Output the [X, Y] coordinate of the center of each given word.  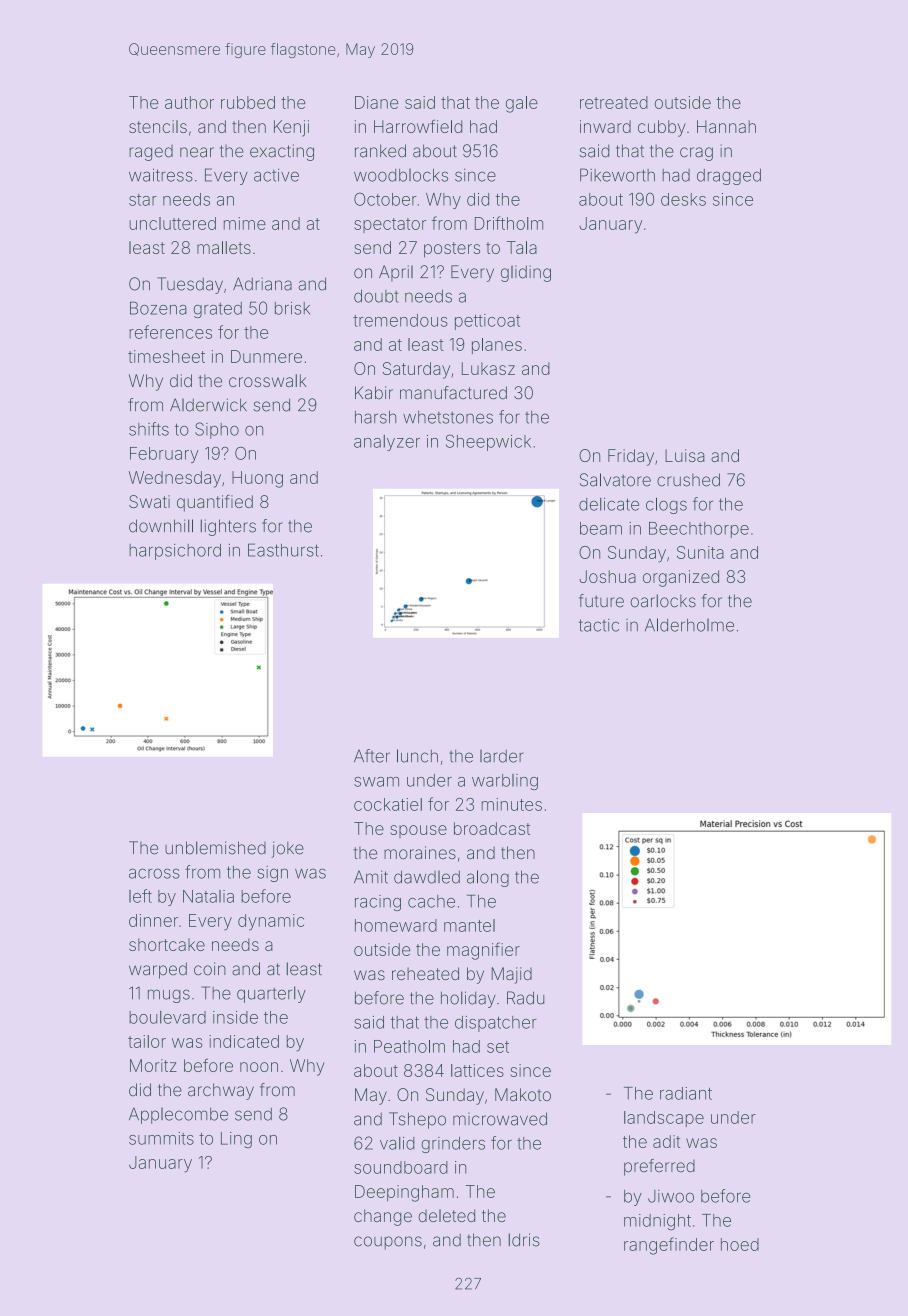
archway [221, 1091]
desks [683, 199]
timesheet [166, 356]
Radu [525, 998]
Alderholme [689, 625]
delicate [609, 504]
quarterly [271, 994]
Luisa [685, 455]
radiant [686, 1093]
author [189, 102]
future [601, 601]
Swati [149, 501]
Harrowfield [418, 126]
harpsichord [175, 552]
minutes [511, 804]
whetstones [448, 417]
